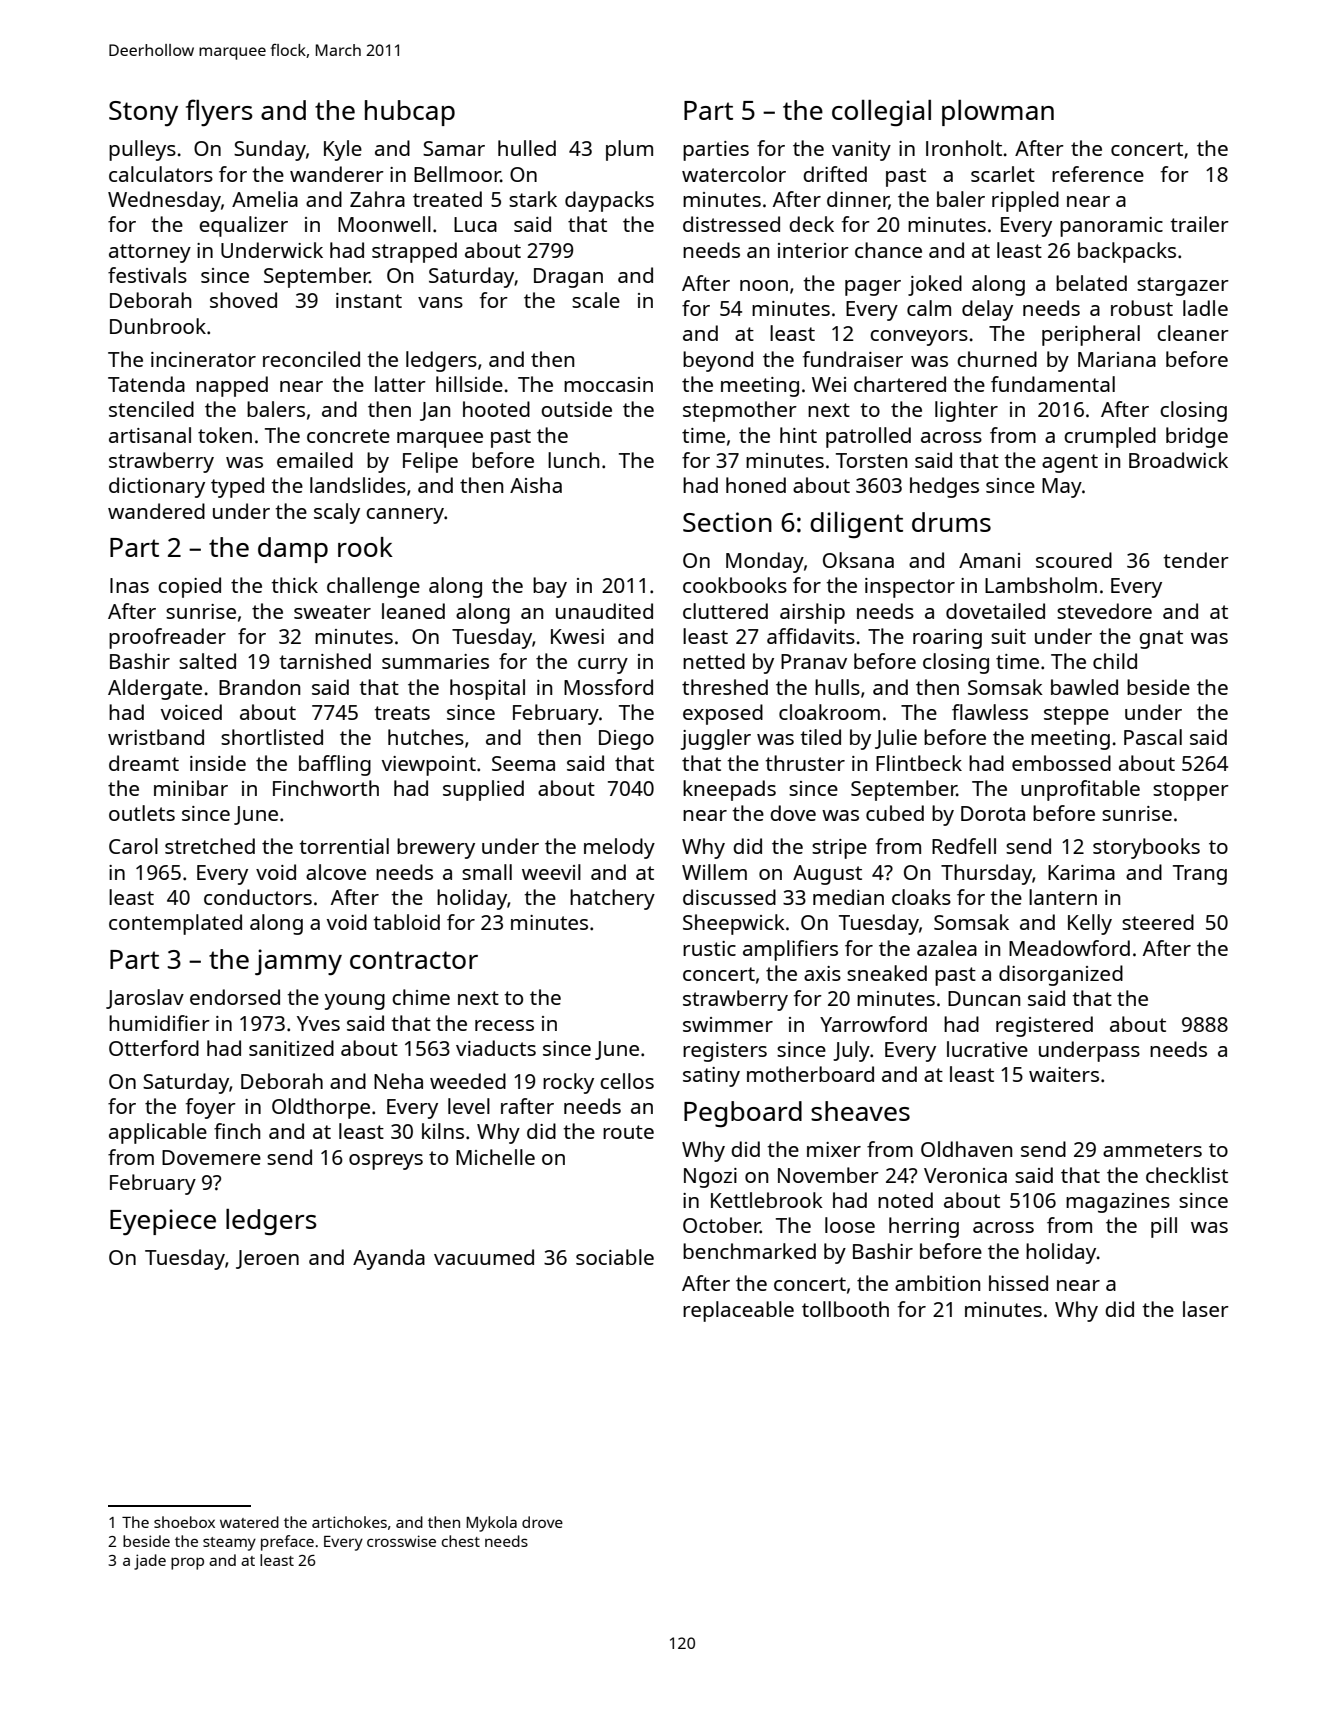  What do you see at coordinates (596, 300) in the document?
I see `scale` at bounding box center [596, 300].
